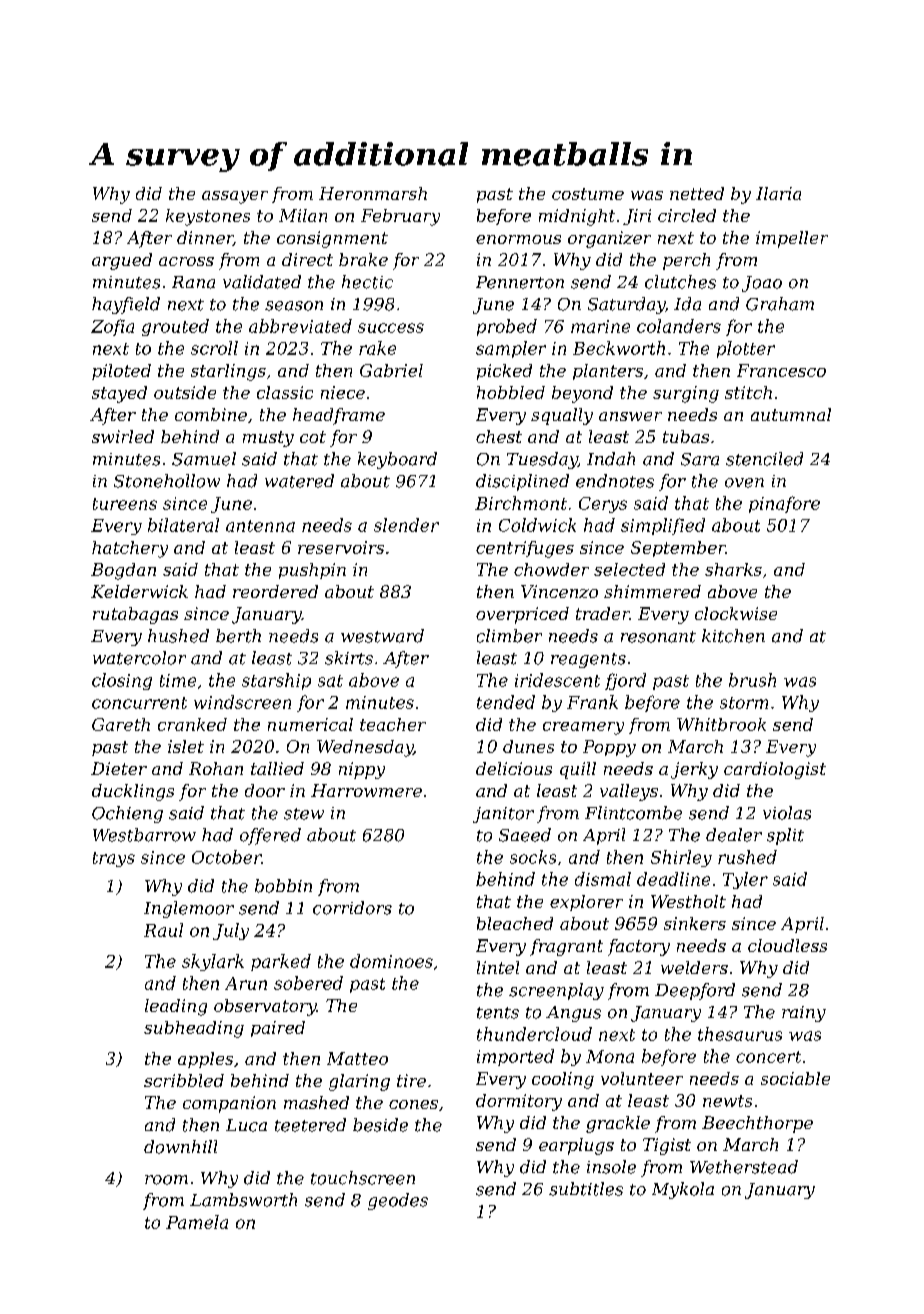  I want to click on time, so click(178, 680).
